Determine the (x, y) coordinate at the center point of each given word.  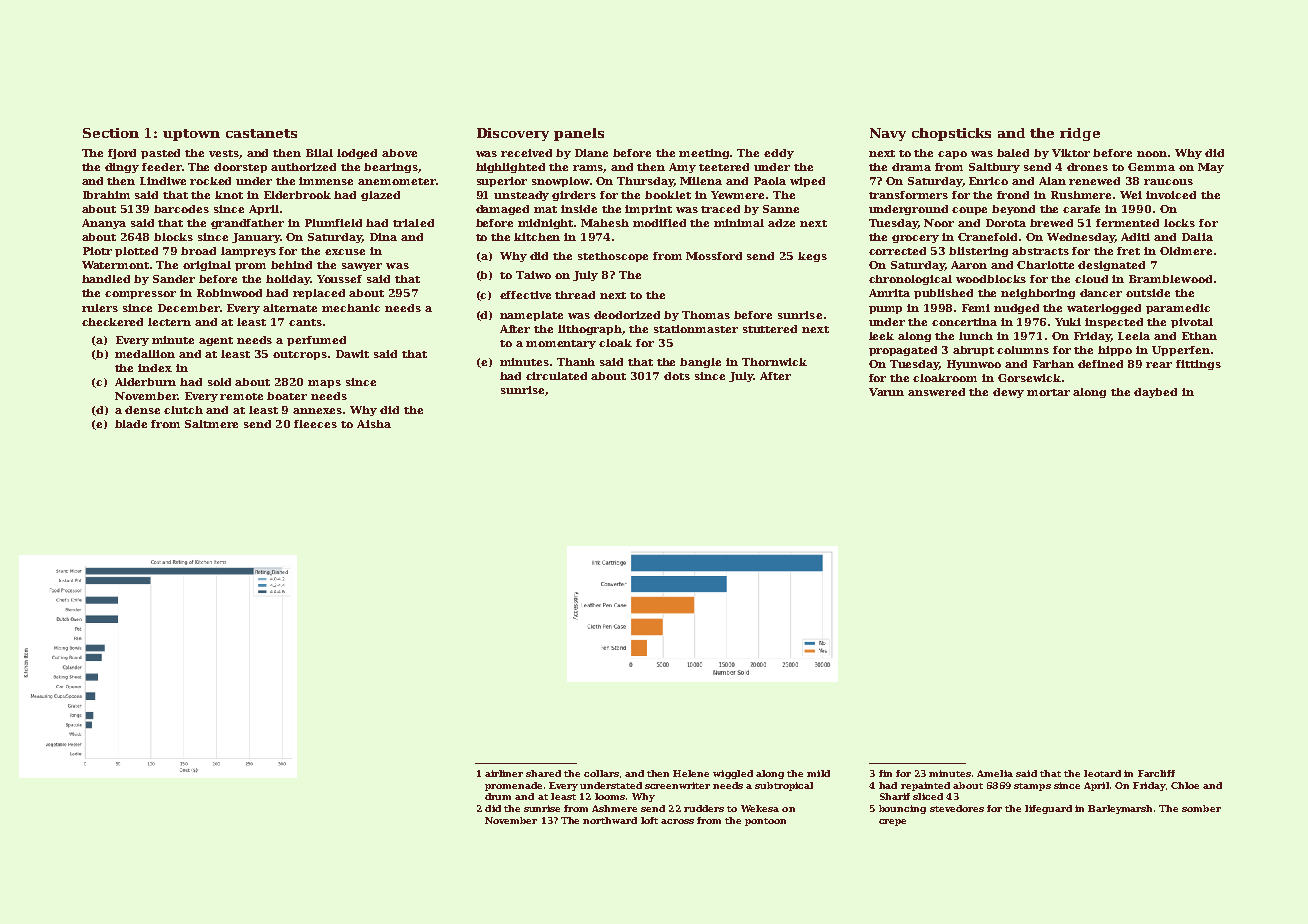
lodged (357, 154)
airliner (504, 773)
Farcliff (1156, 773)
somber (1201, 808)
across (677, 821)
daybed (1155, 393)
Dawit (352, 354)
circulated (556, 376)
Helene (691, 773)
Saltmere (211, 424)
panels (579, 134)
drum (498, 796)
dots (677, 376)
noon (1152, 154)
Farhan (1053, 364)
